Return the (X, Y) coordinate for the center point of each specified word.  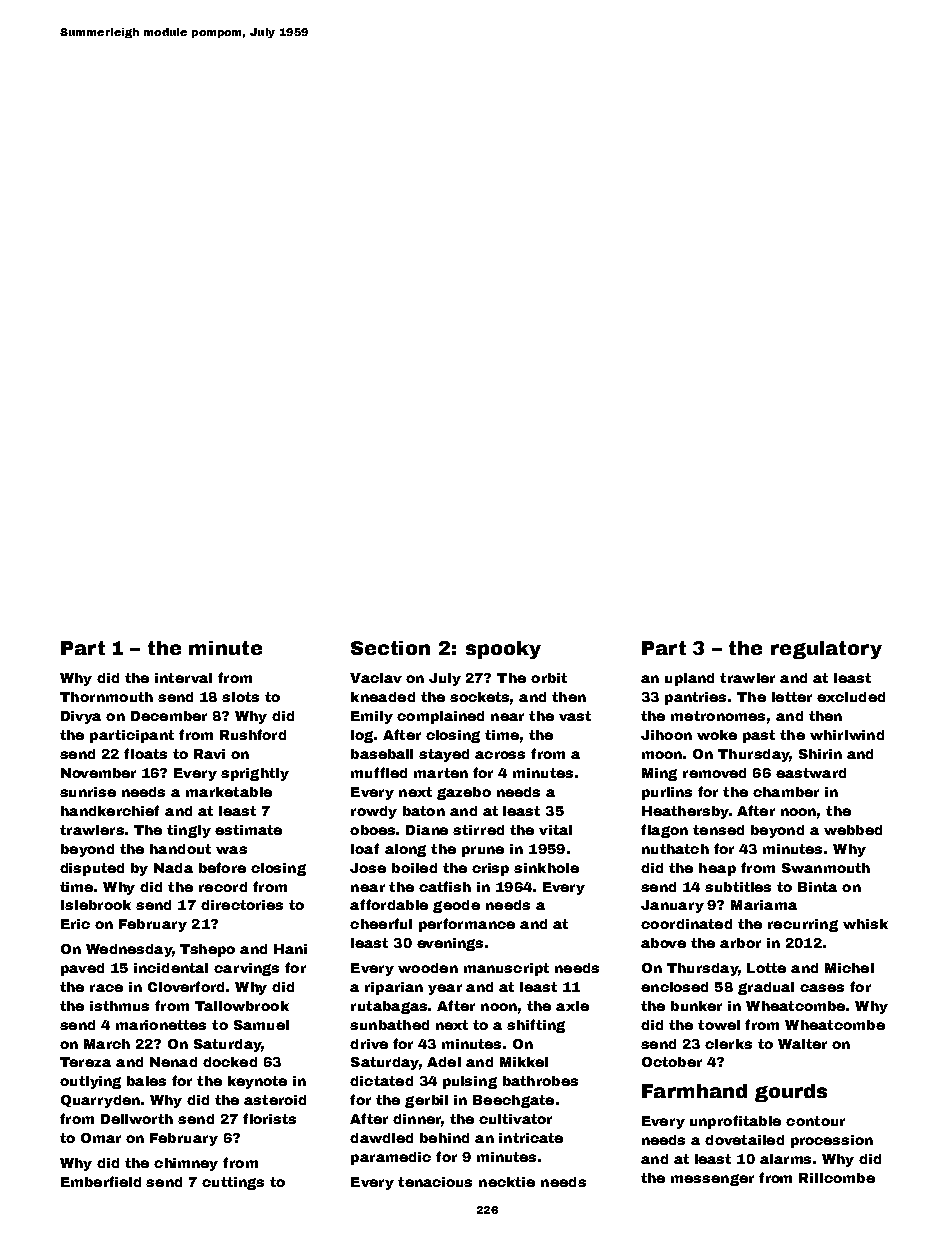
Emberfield (101, 1181)
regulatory (826, 650)
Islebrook (96, 905)
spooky (503, 650)
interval (183, 678)
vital (555, 830)
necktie (507, 1182)
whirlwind (847, 735)
